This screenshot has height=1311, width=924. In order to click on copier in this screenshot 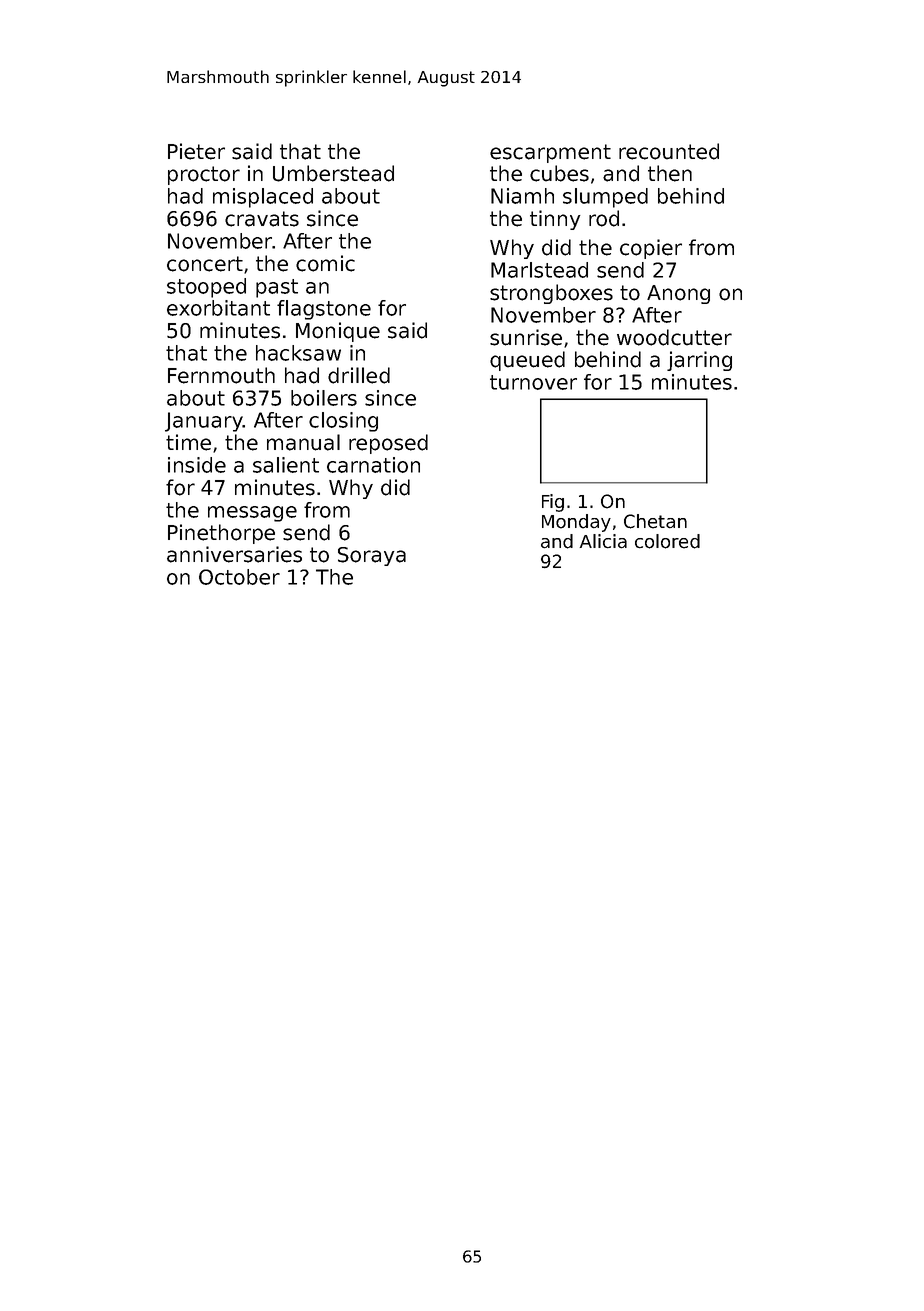, I will do `click(651, 249)`.
